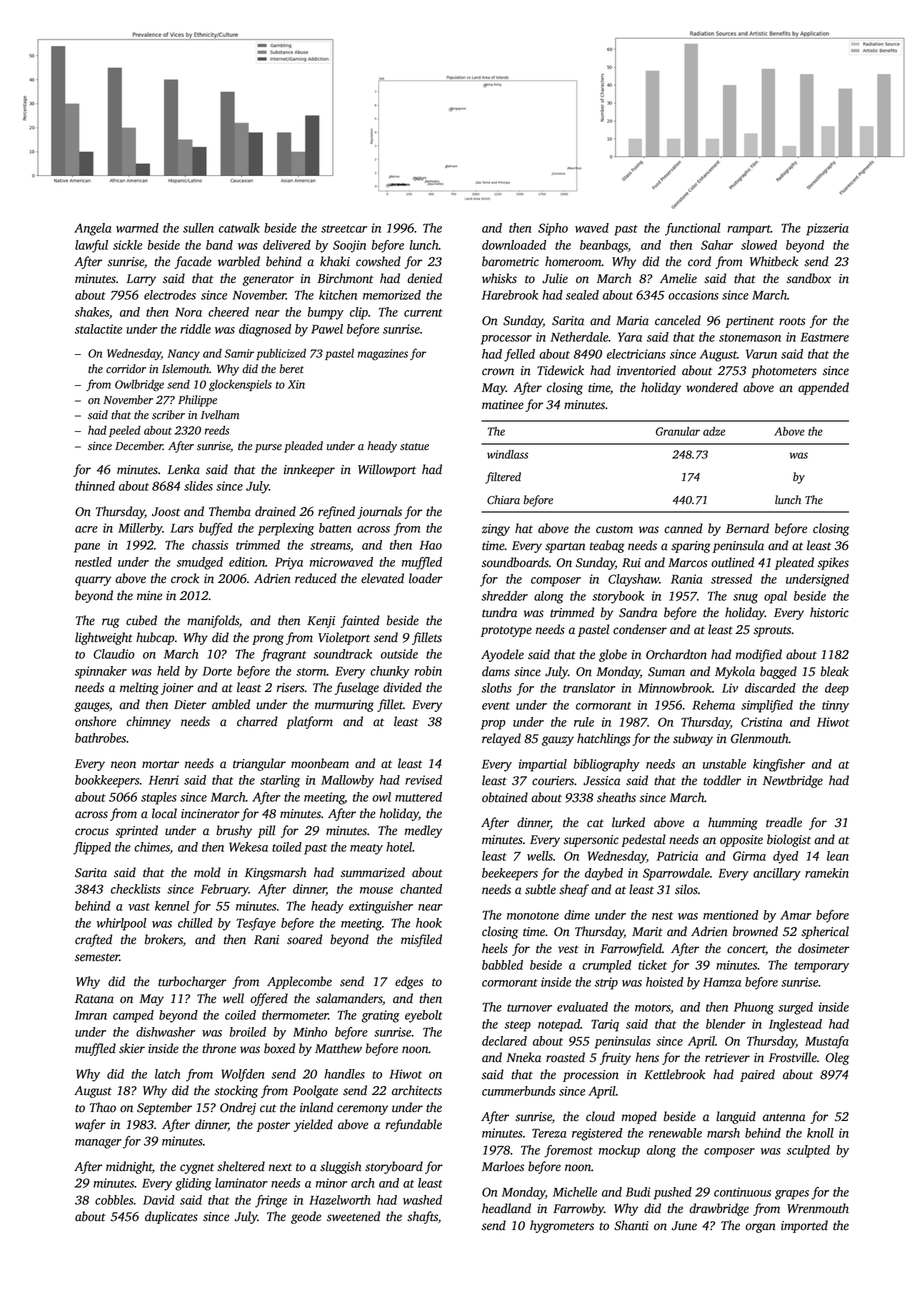  Describe the element at coordinates (114, 1200) in the screenshot. I see `cobbles` at that location.
